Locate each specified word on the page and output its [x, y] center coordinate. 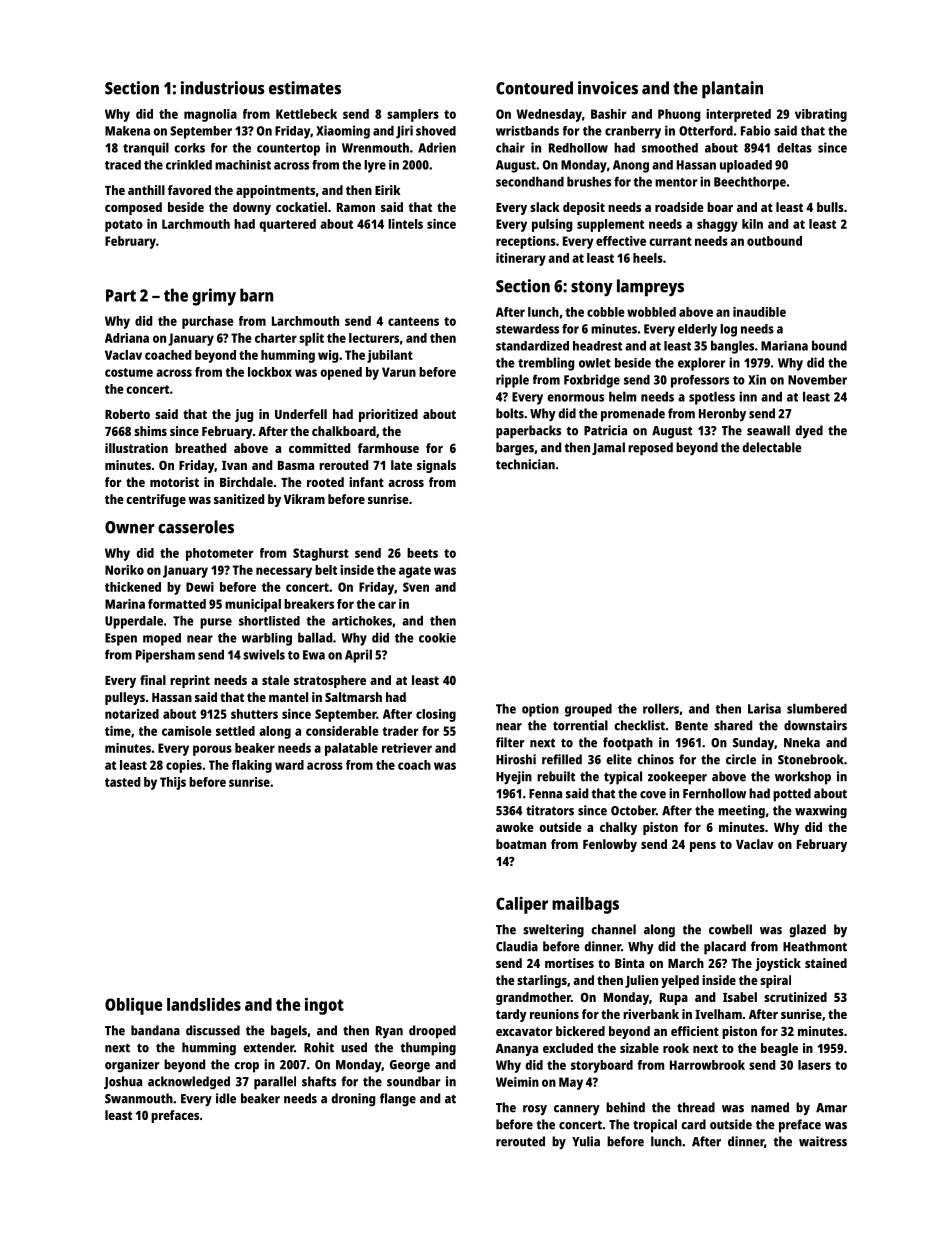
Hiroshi [516, 759]
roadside [679, 207]
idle [226, 1098]
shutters [254, 714]
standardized [532, 346]
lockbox [270, 372]
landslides [204, 1004]
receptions [526, 242]
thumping [428, 1049]
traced [123, 165]
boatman [521, 844]
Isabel [740, 997]
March [686, 963]
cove [653, 795]
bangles [732, 347]
